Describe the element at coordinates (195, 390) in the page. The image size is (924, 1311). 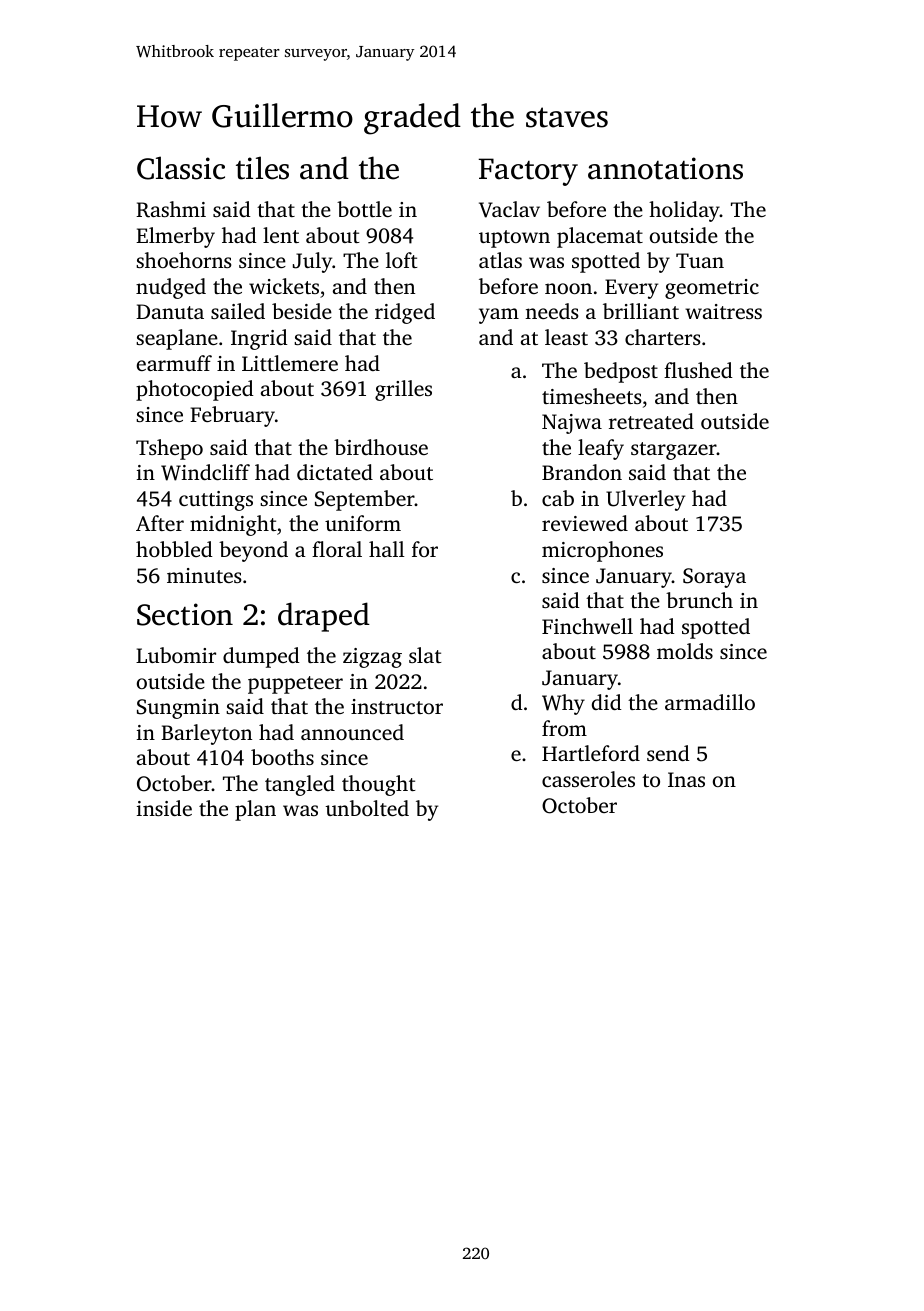
I see `photocopied` at that location.
